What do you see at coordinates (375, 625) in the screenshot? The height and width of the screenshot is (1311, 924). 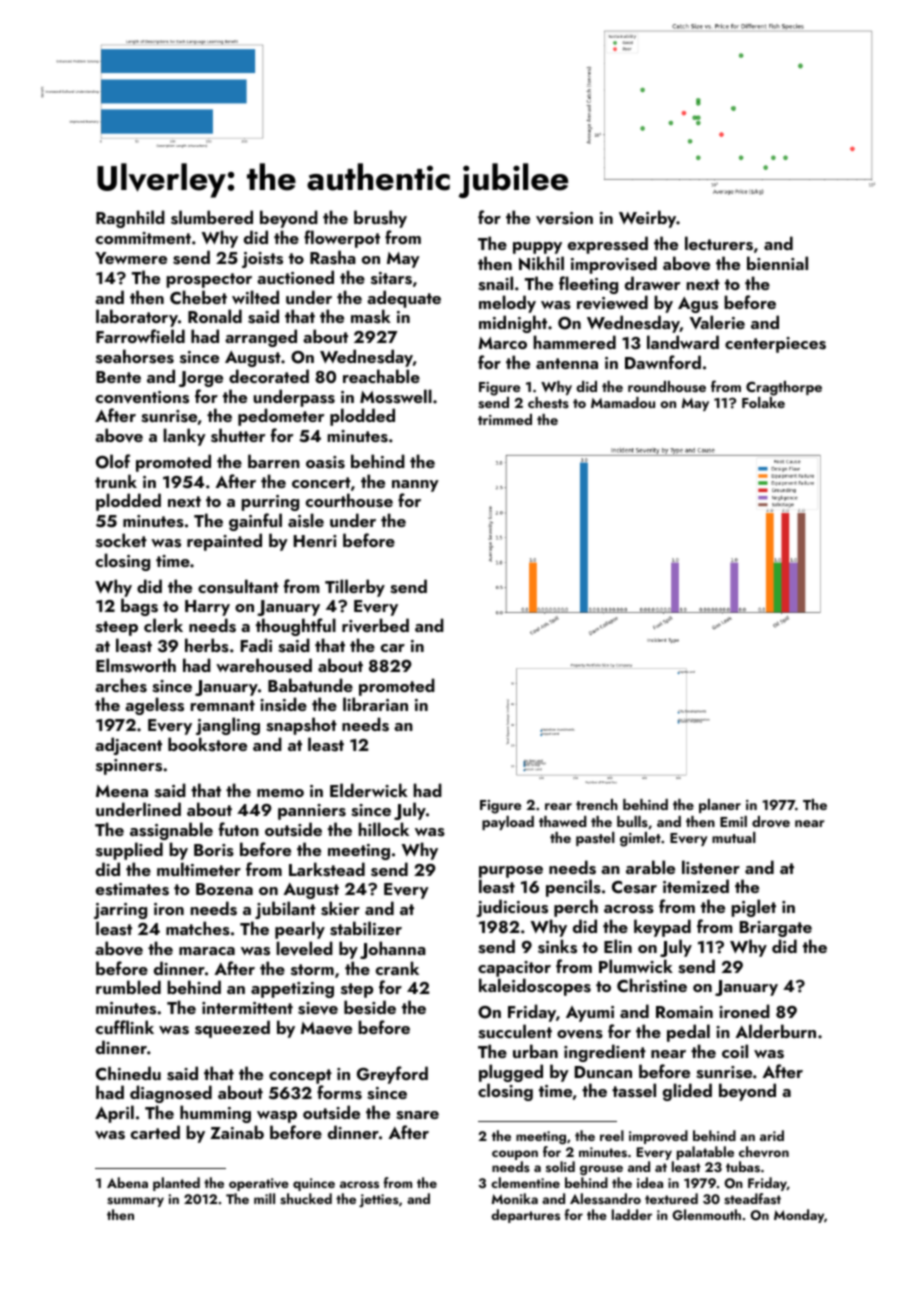 I see `riverbed` at bounding box center [375, 625].
